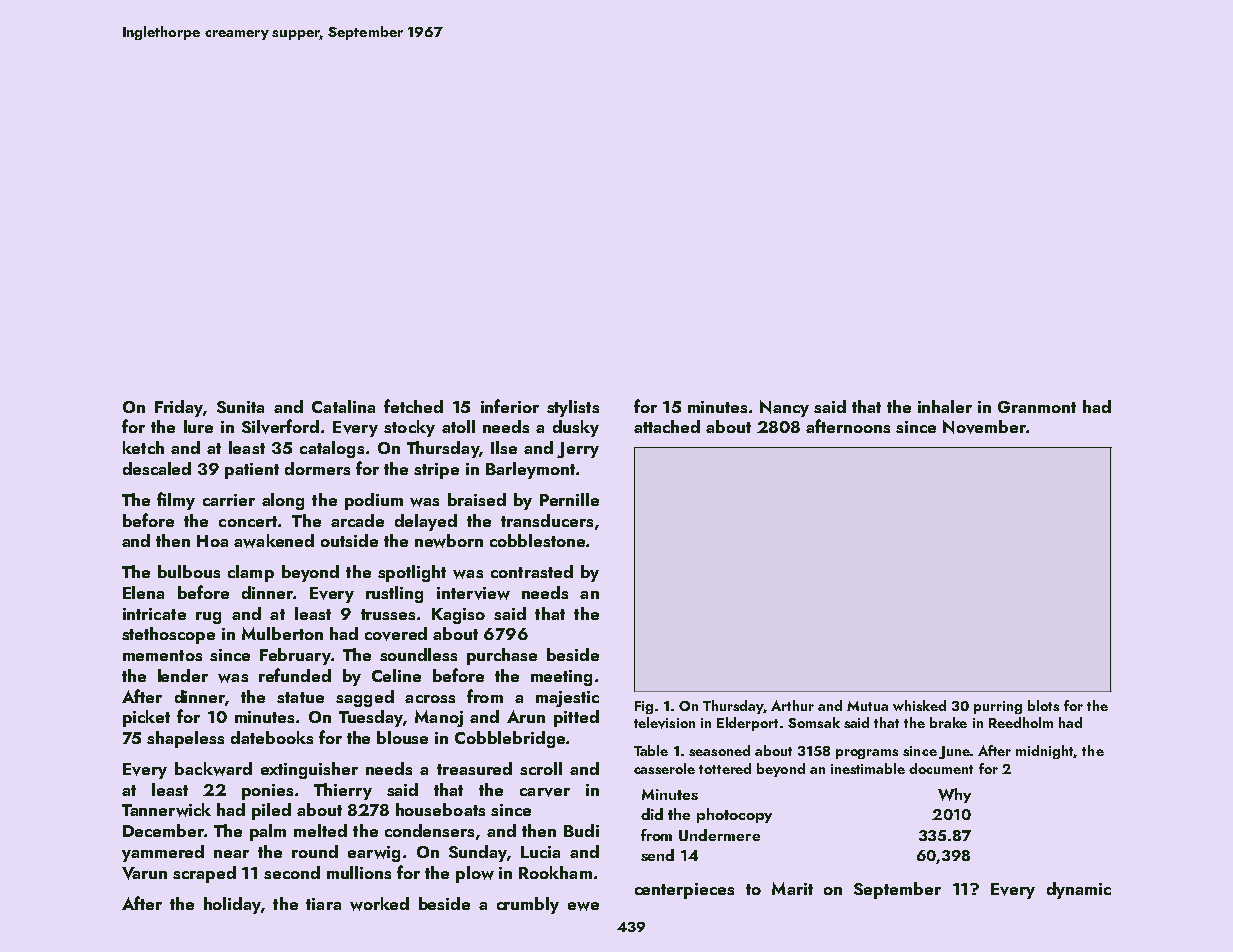 The height and width of the image is (952, 1233). Describe the element at coordinates (573, 408) in the image. I see `stylists` at that location.
